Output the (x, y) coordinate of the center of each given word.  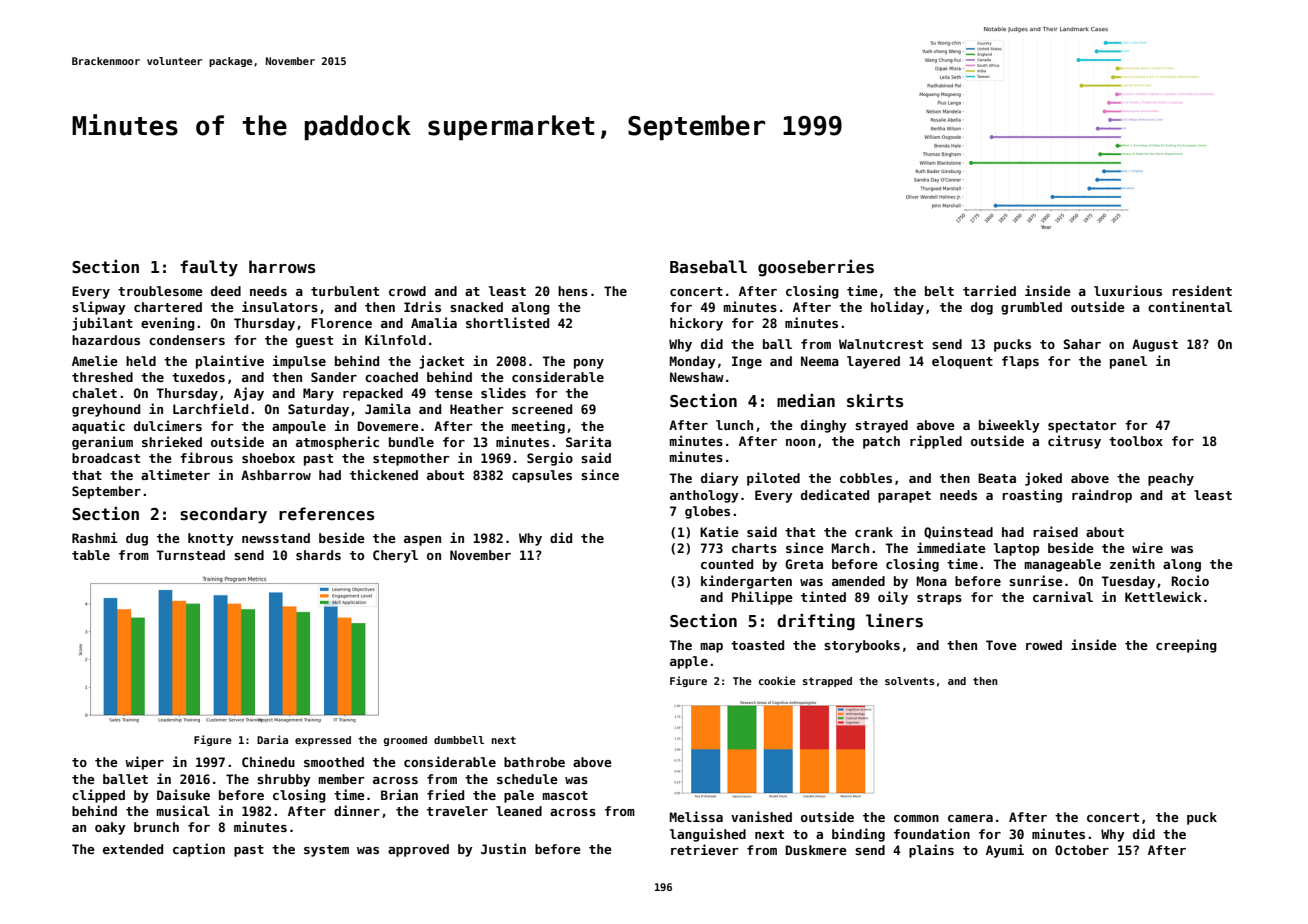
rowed (1044, 645)
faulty (209, 268)
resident (1202, 290)
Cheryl (395, 556)
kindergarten (746, 582)
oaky (110, 828)
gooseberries (816, 268)
